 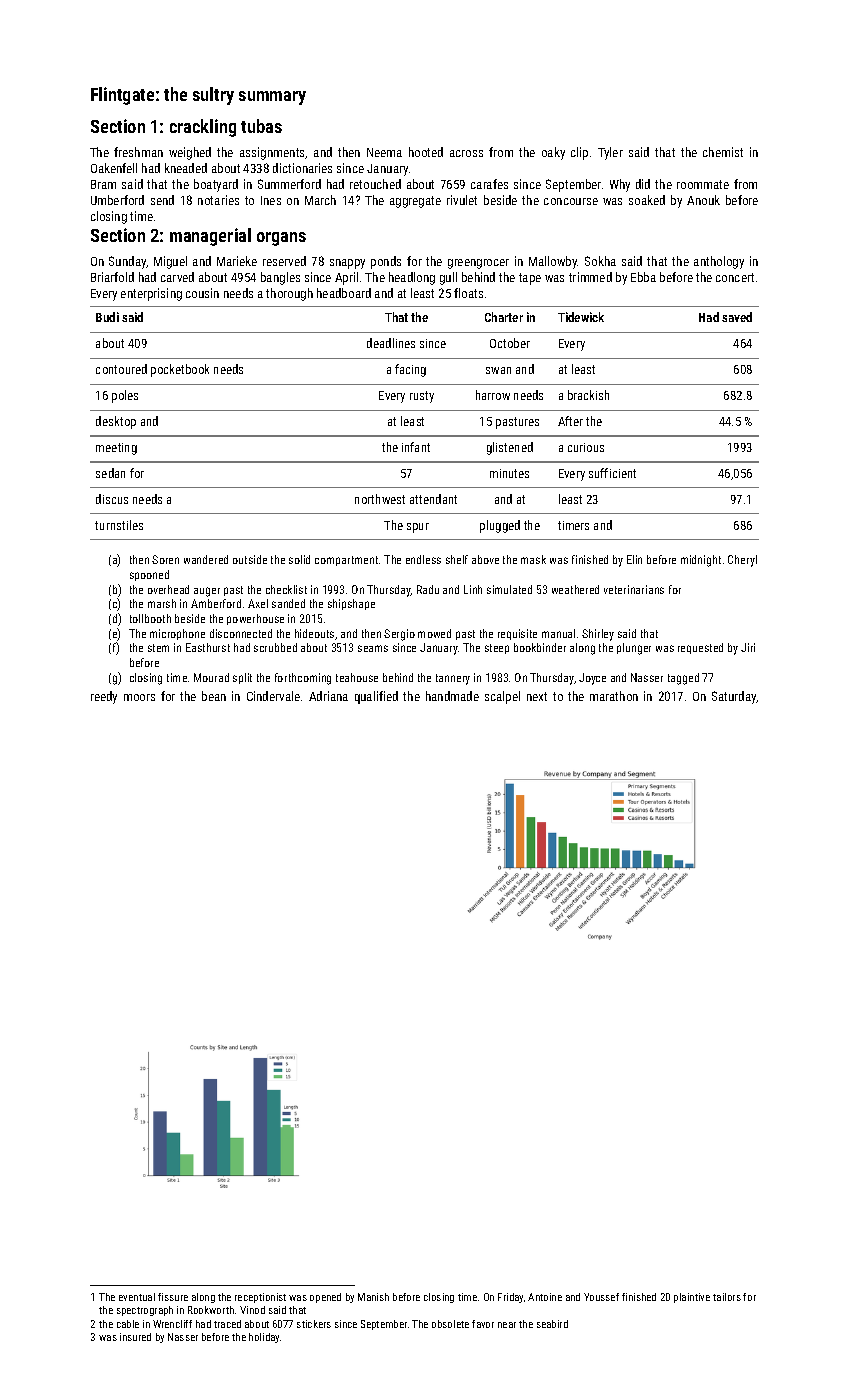 What do you see at coordinates (634, 559) in the screenshot?
I see `Elin` at bounding box center [634, 559].
